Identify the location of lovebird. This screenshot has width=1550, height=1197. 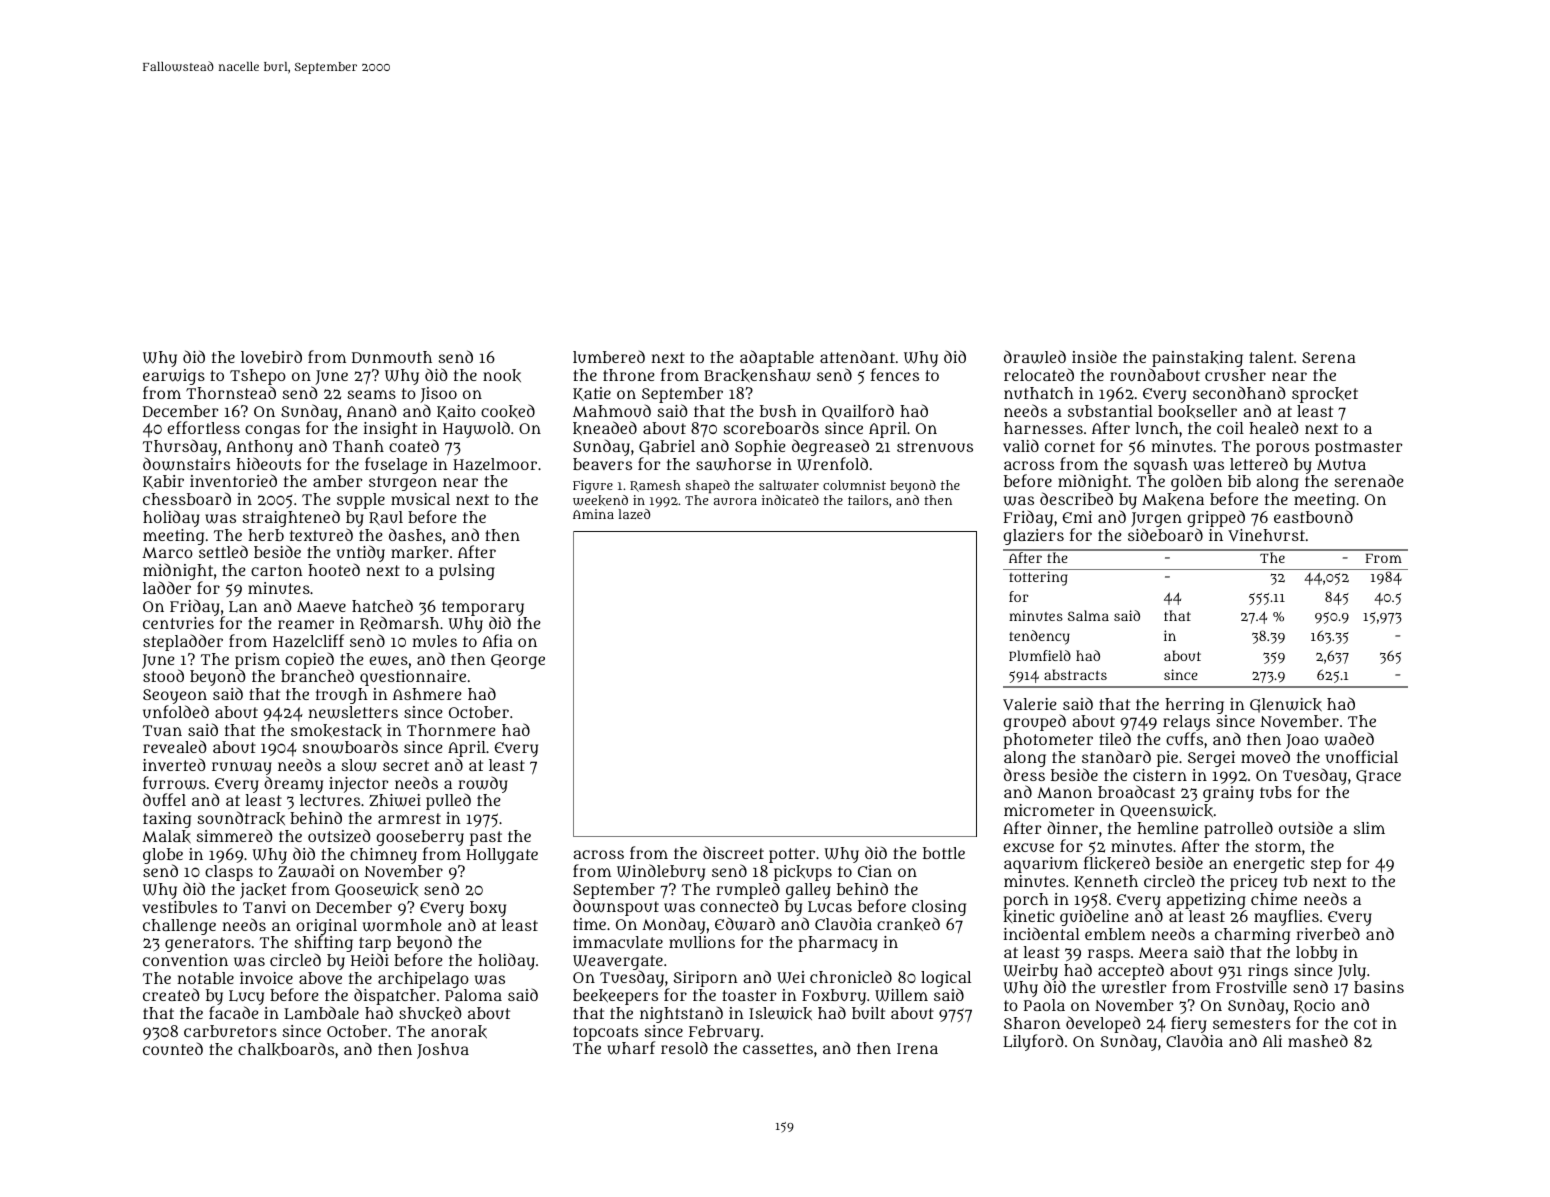
(271, 356).
